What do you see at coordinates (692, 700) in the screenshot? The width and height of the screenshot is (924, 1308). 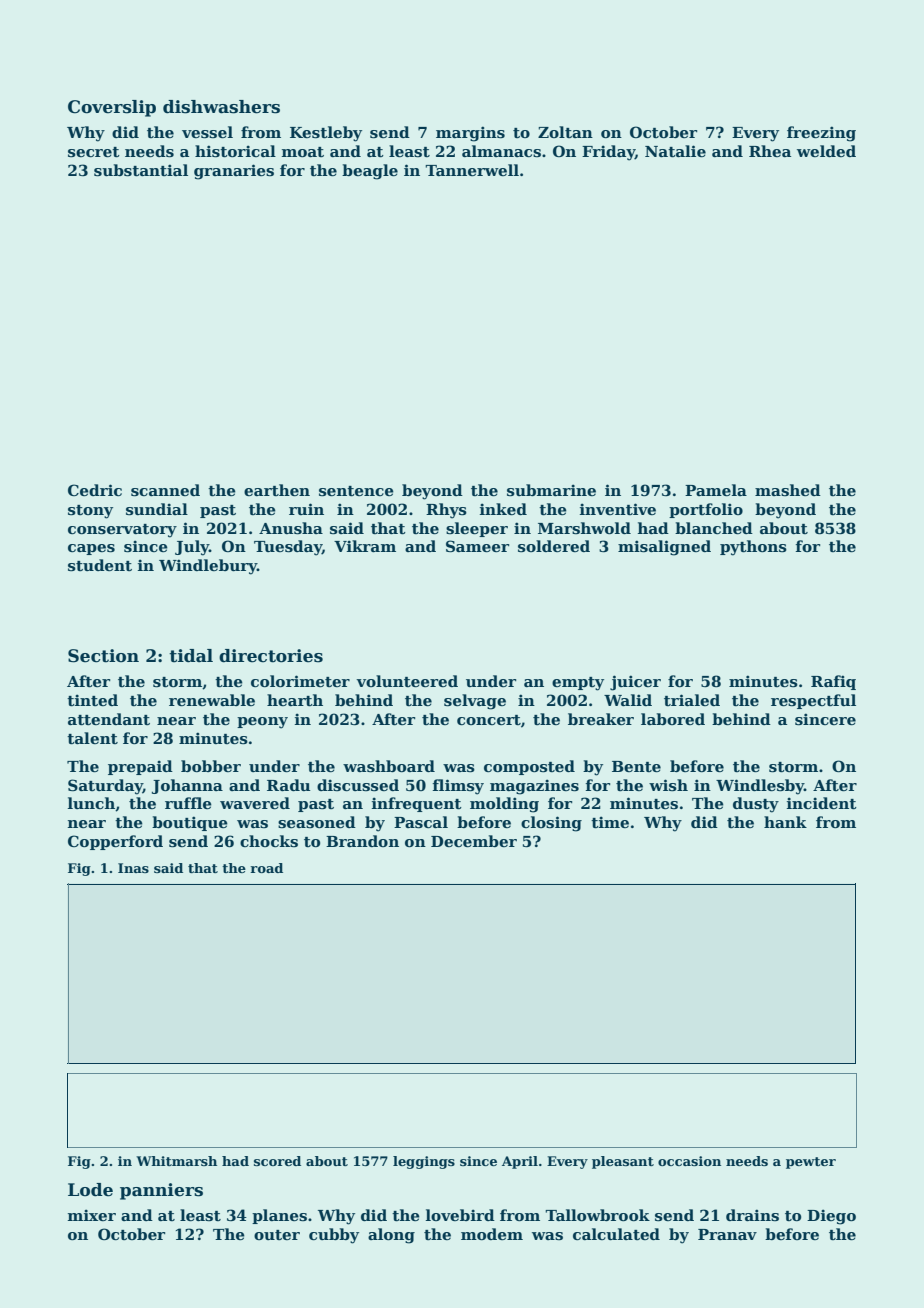 I see `trialed` at bounding box center [692, 700].
